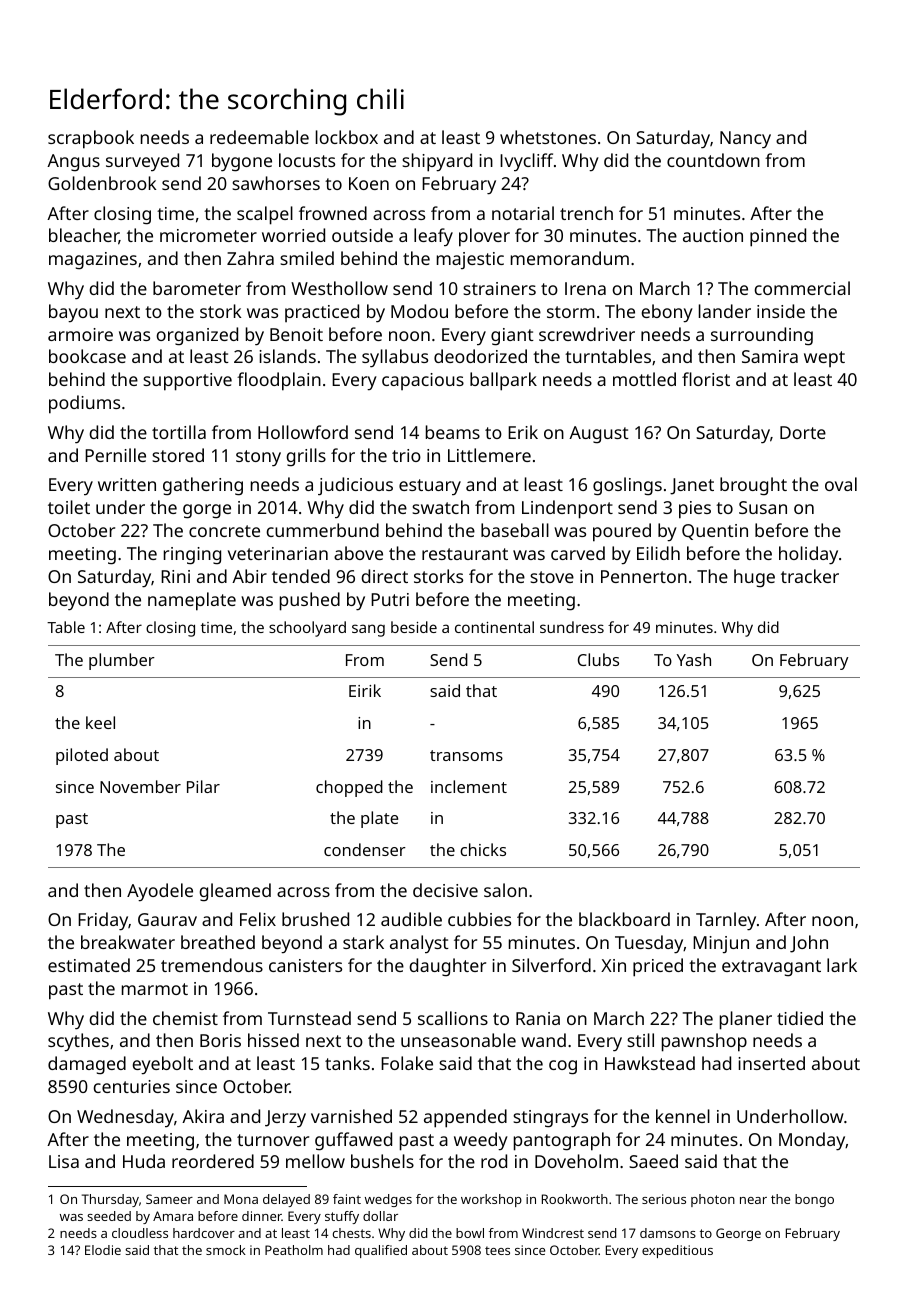 The image size is (908, 1316). What do you see at coordinates (347, 137) in the page?
I see `lockbox` at bounding box center [347, 137].
